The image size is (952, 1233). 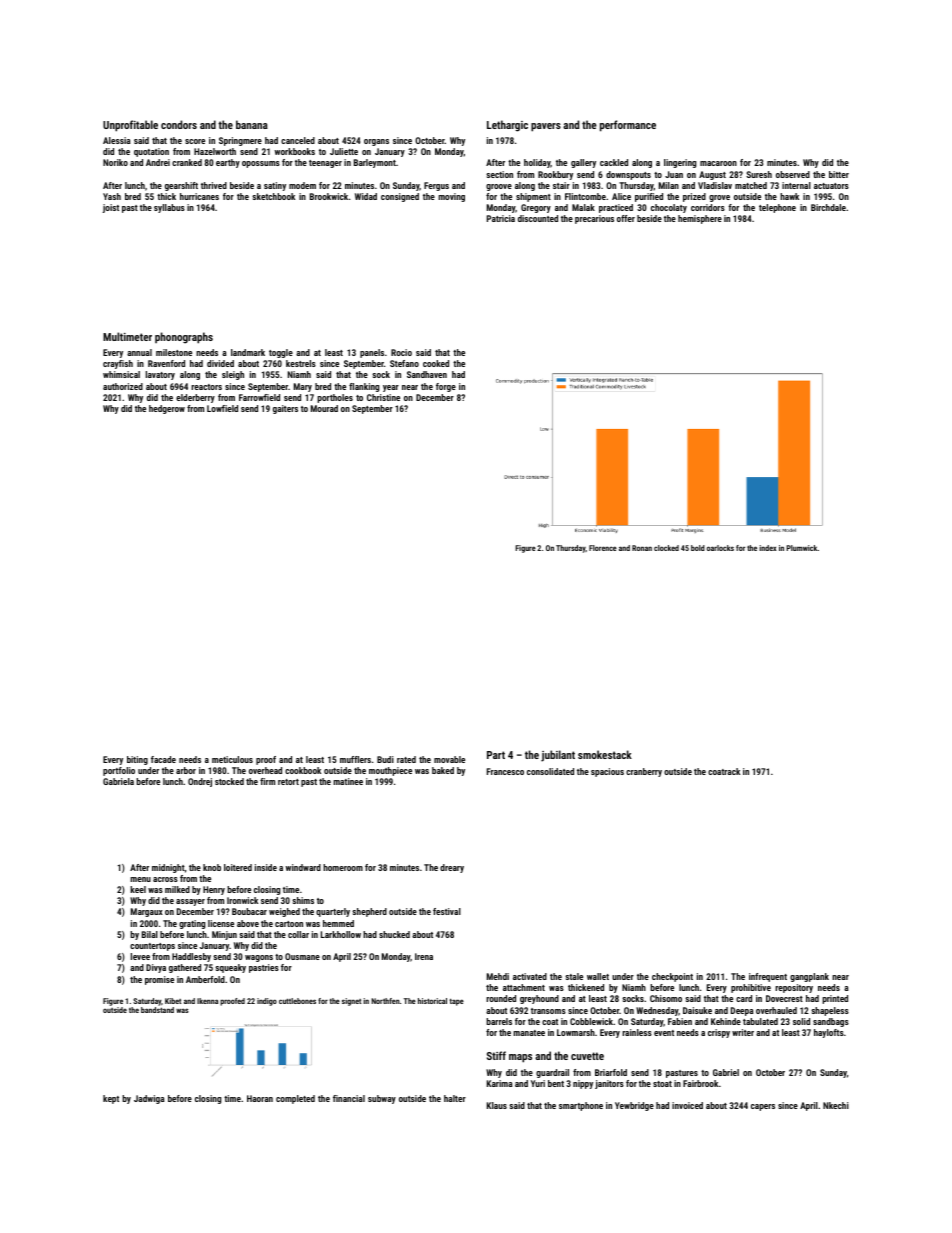 What do you see at coordinates (628, 126) in the screenshot?
I see `performance` at bounding box center [628, 126].
